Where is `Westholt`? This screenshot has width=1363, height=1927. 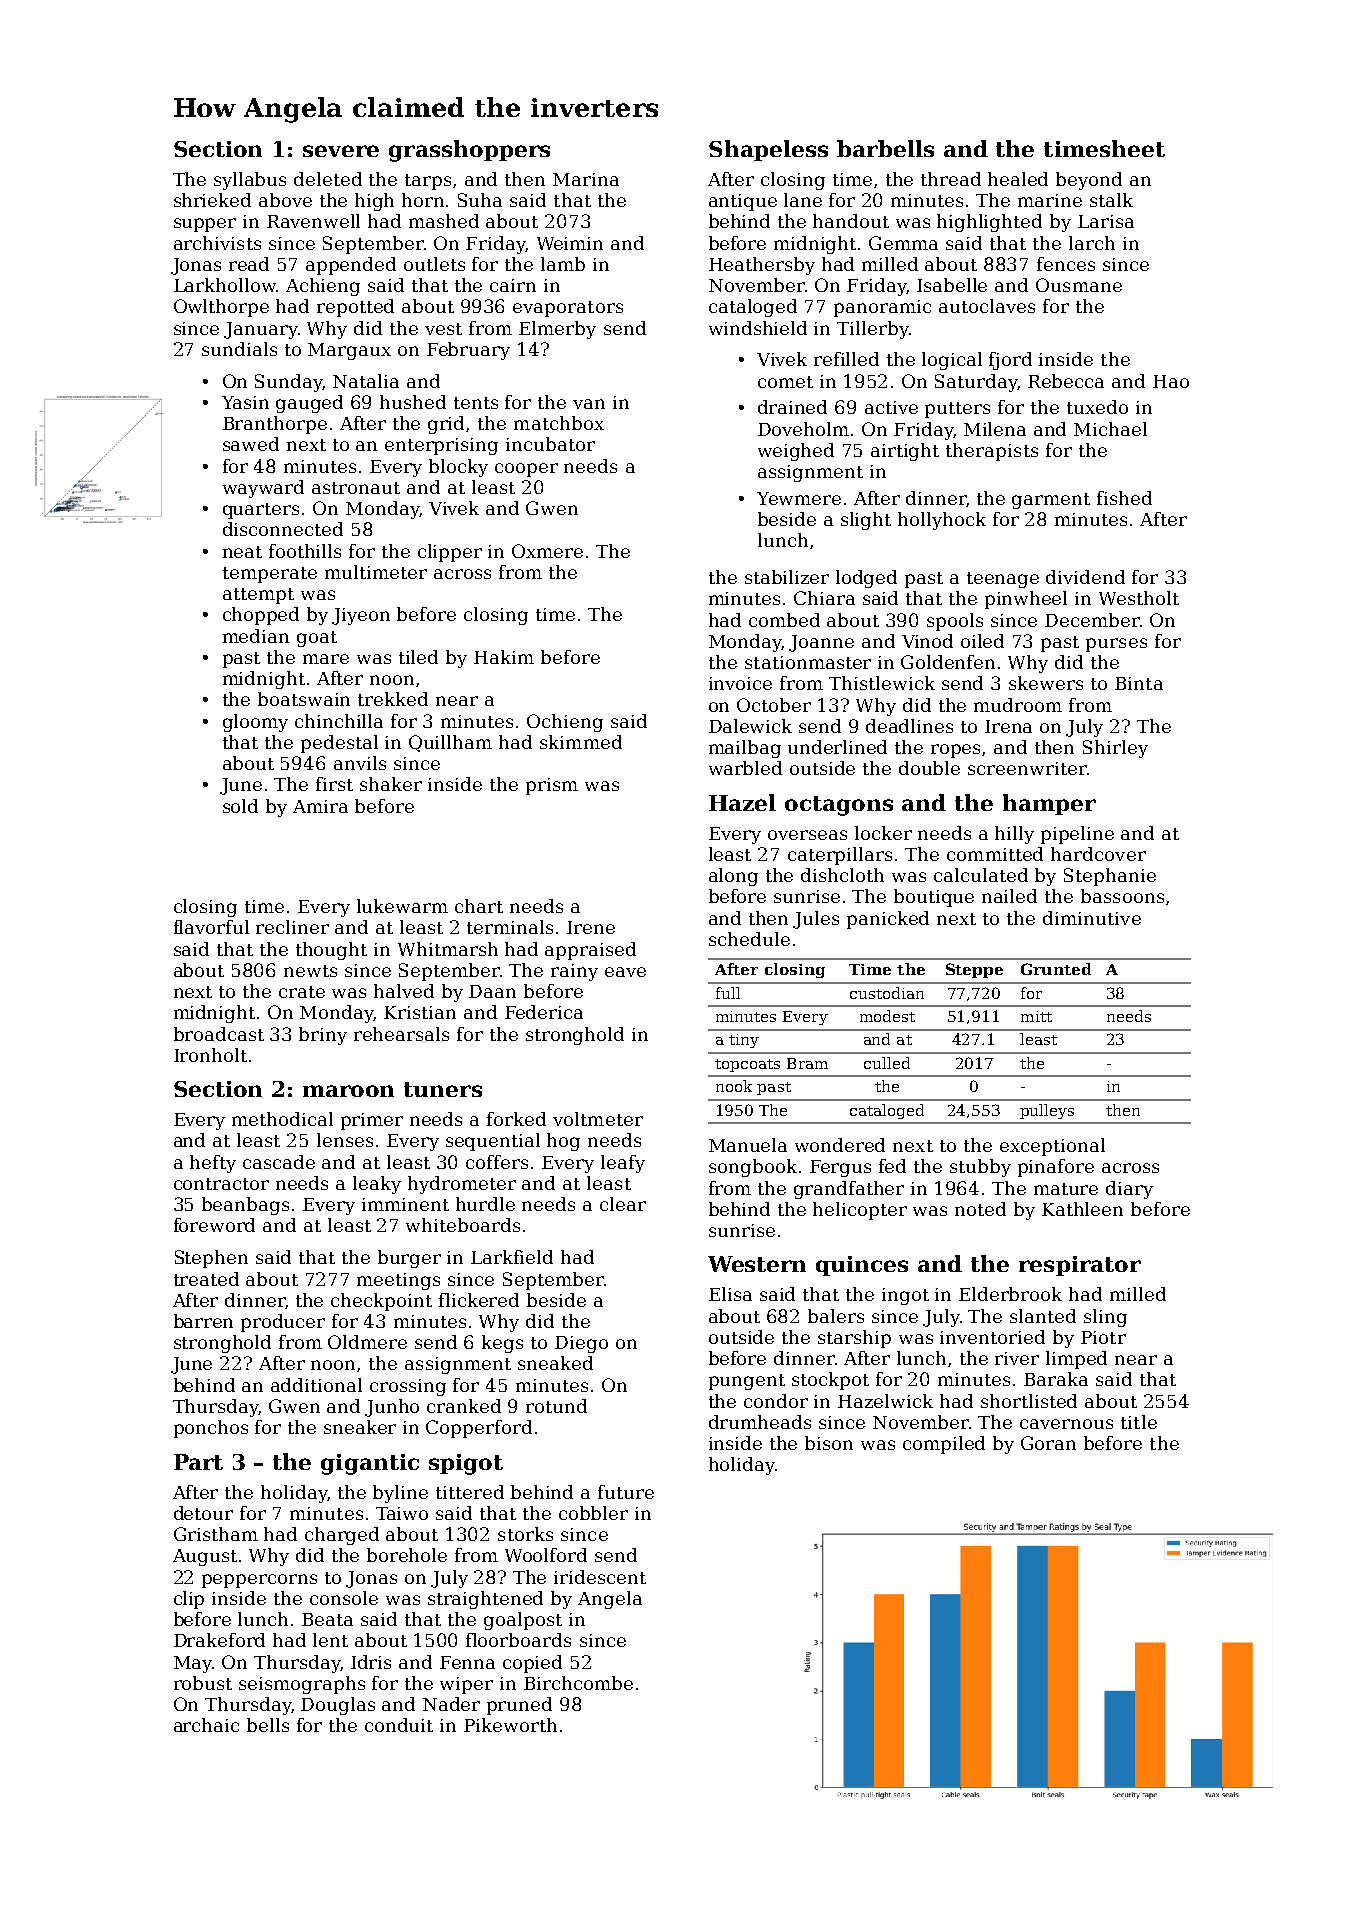
Westholt is located at coordinates (1139, 598).
